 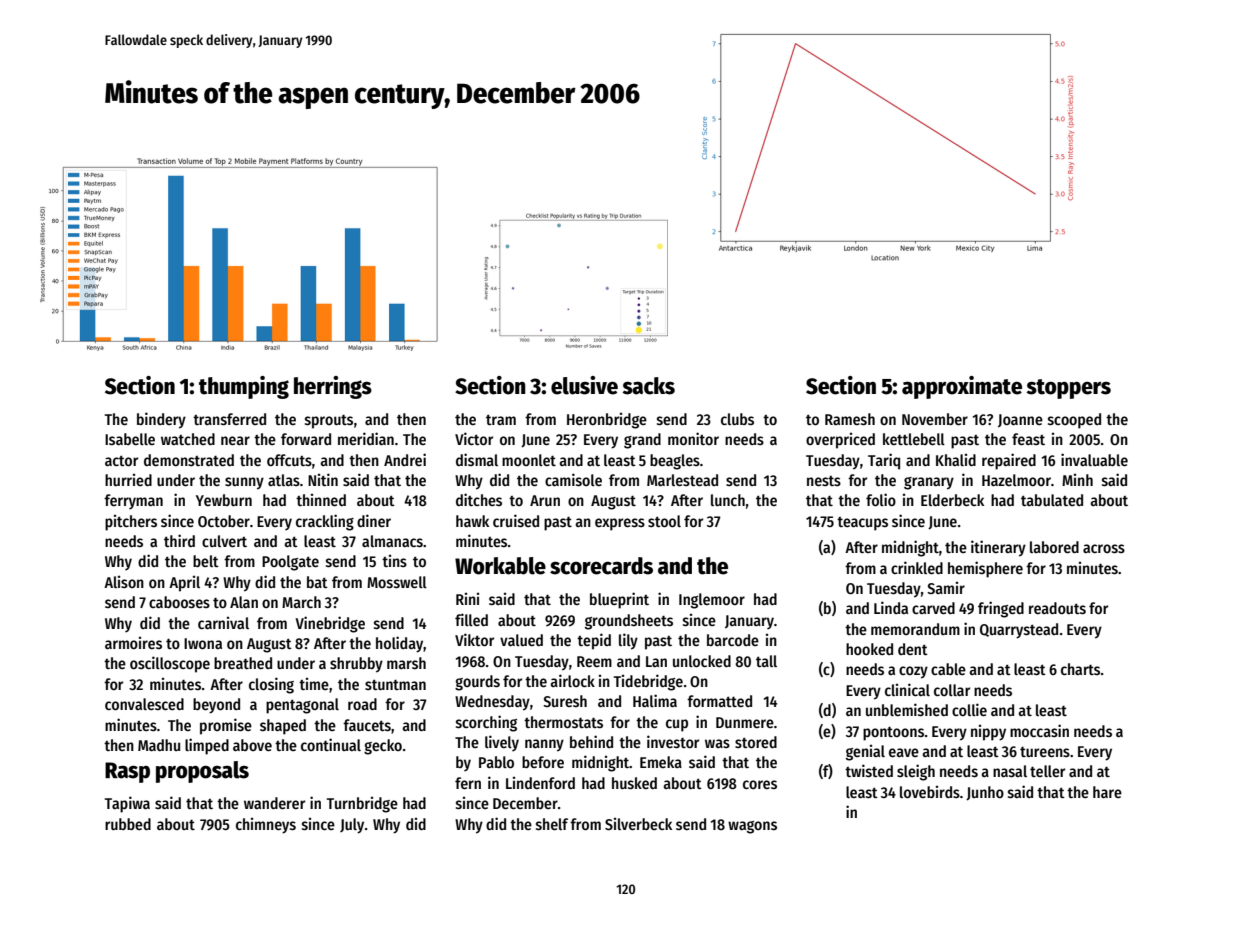 I want to click on Dunmere, so click(x=745, y=722).
